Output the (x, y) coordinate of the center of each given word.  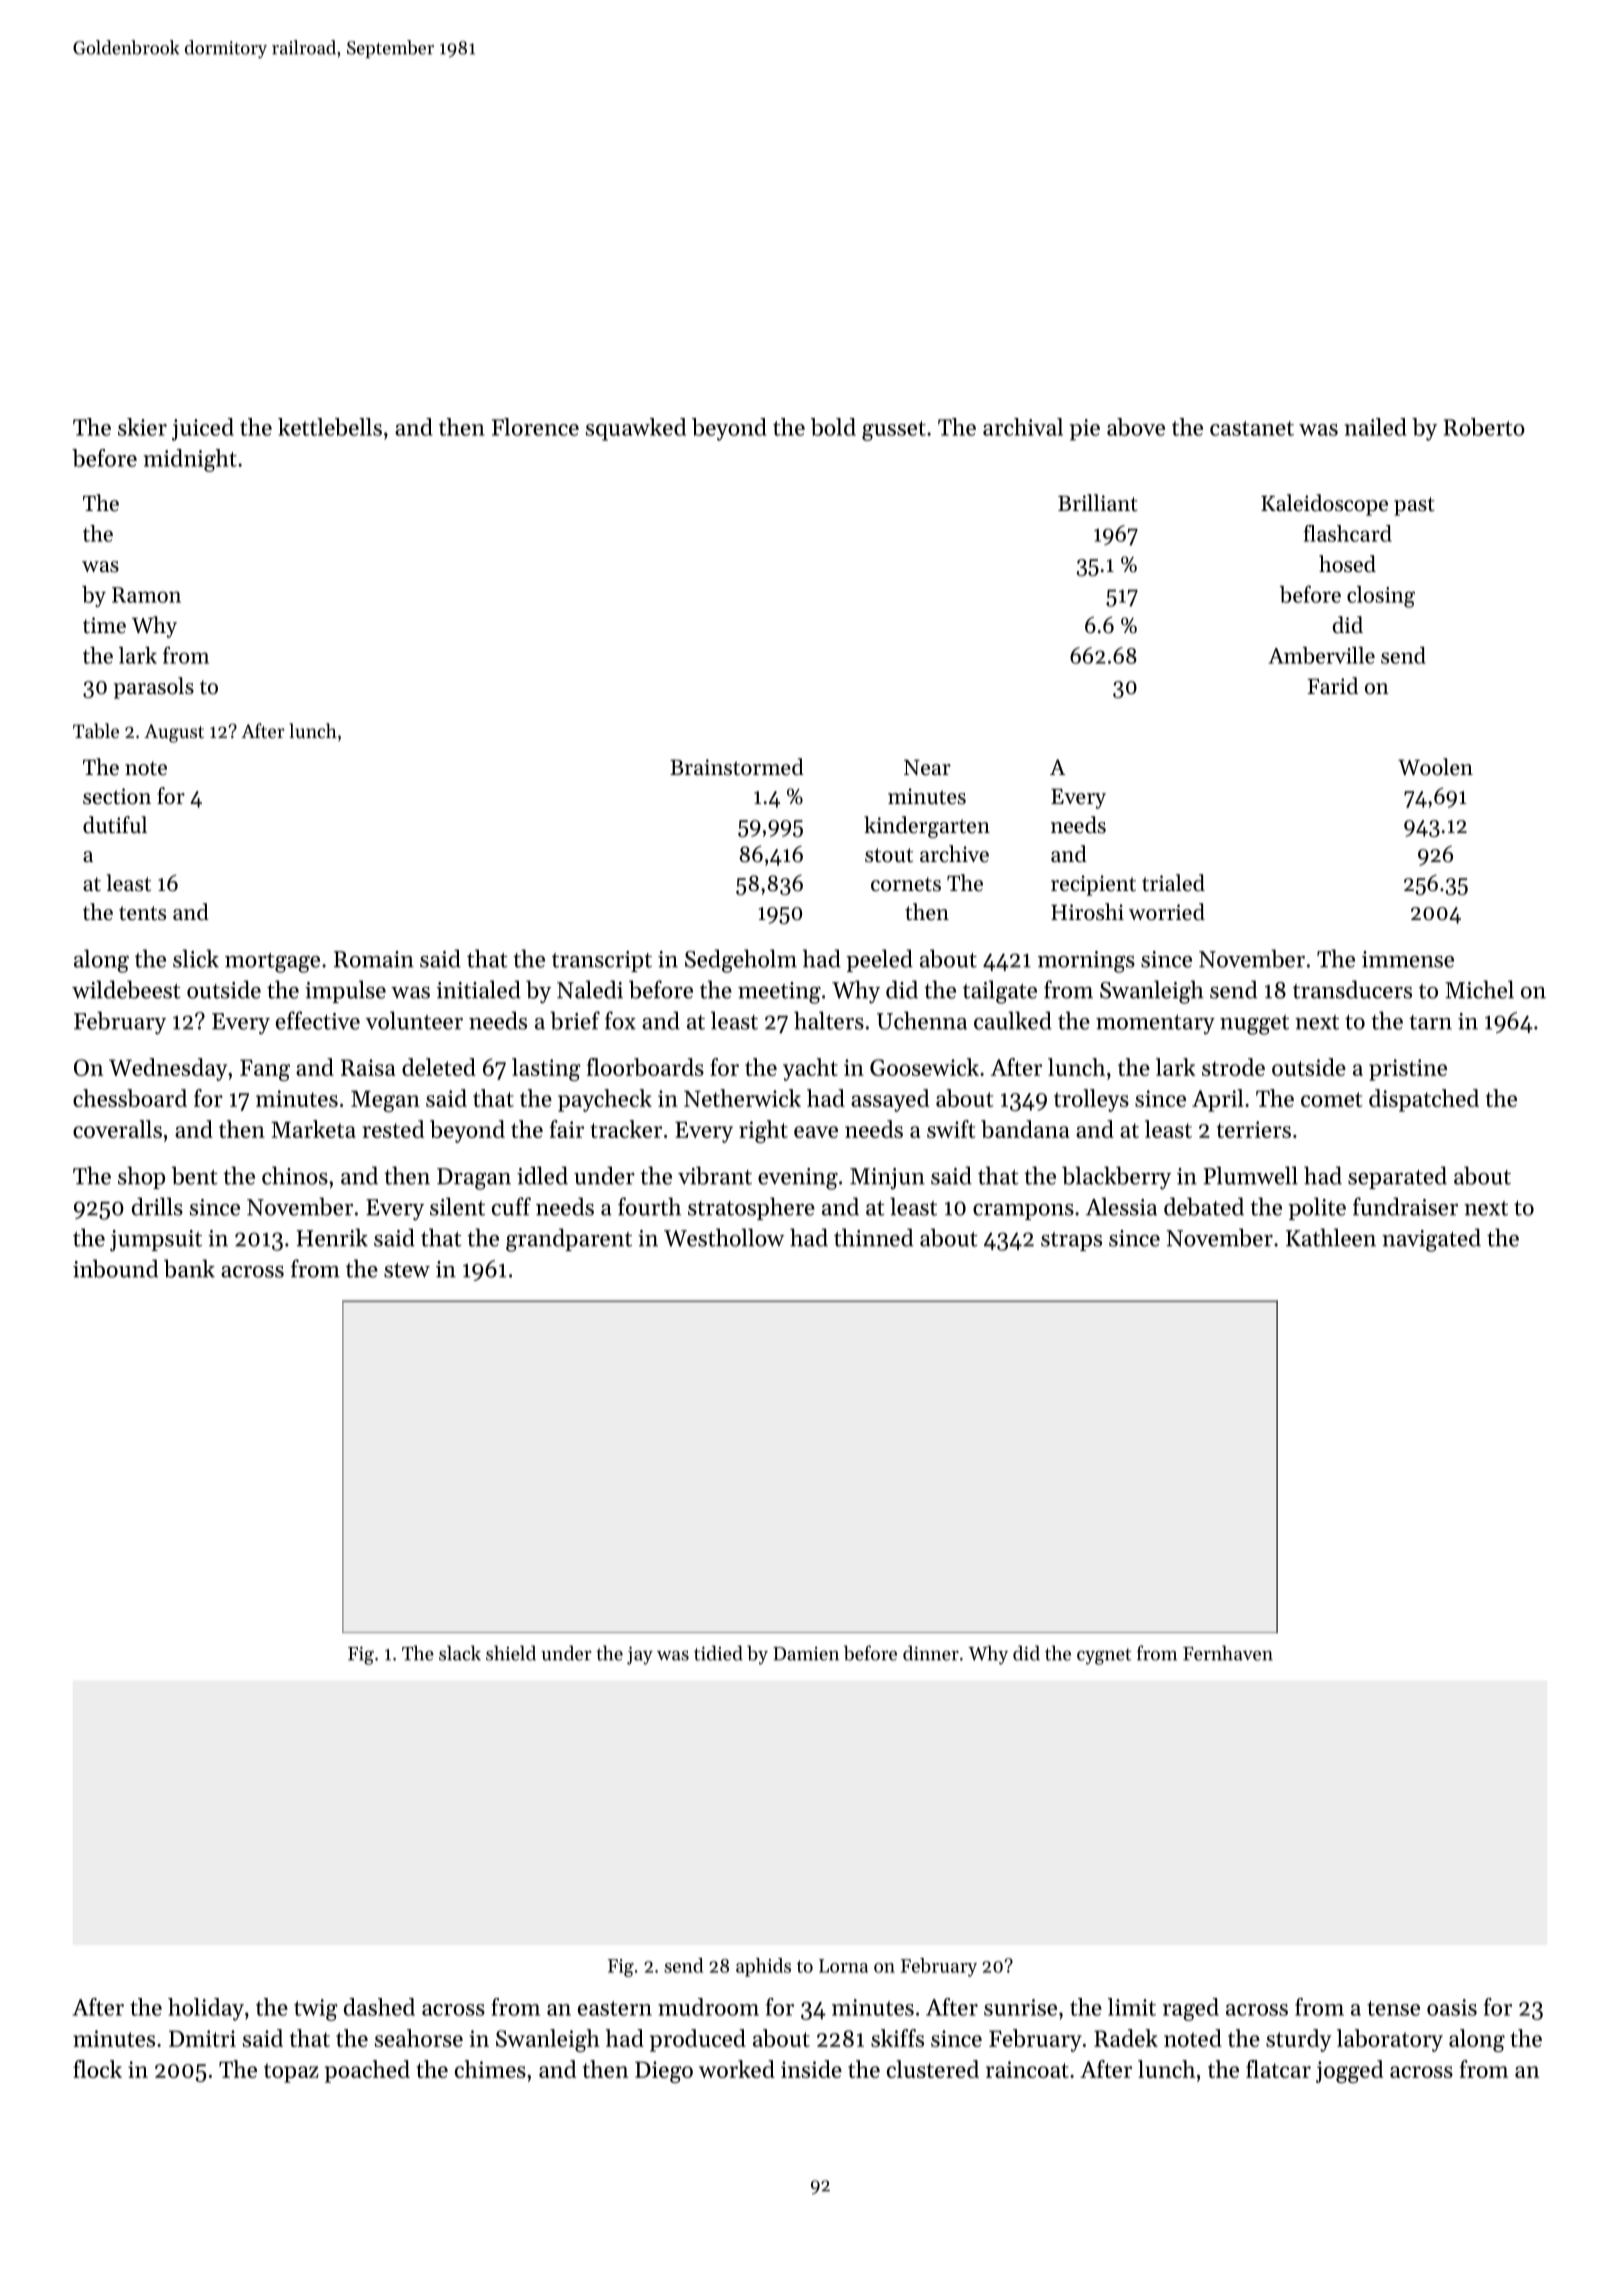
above (1136, 427)
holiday (206, 2009)
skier (142, 427)
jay (640, 1655)
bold (833, 427)
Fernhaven (1228, 1653)
